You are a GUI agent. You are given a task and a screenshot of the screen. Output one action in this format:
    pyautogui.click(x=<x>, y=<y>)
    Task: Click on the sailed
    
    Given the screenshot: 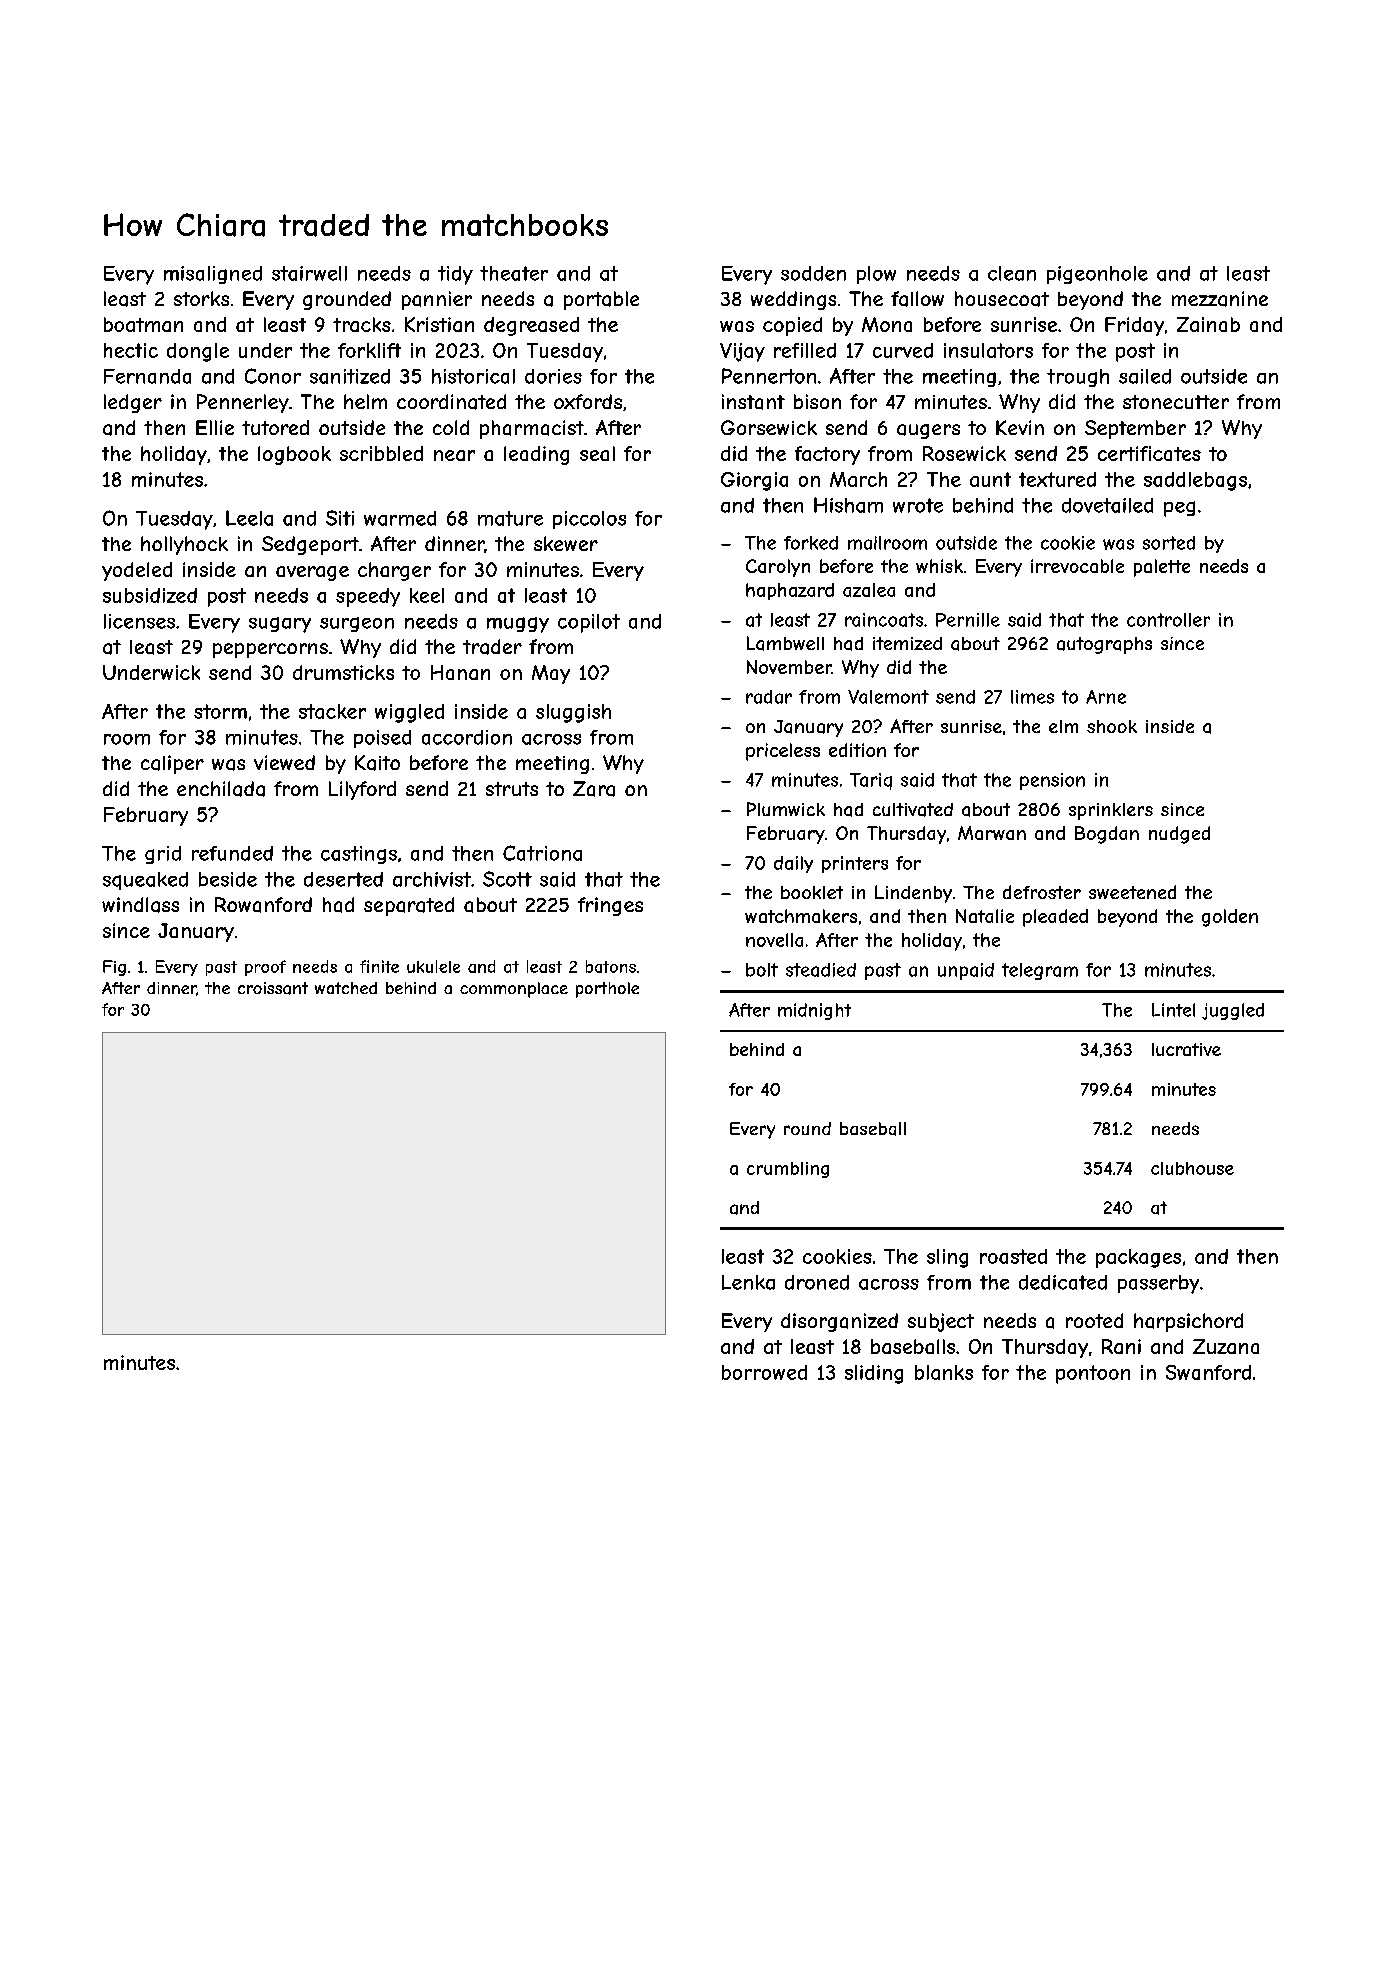 What is the action you would take?
    pyautogui.click(x=1145, y=376)
